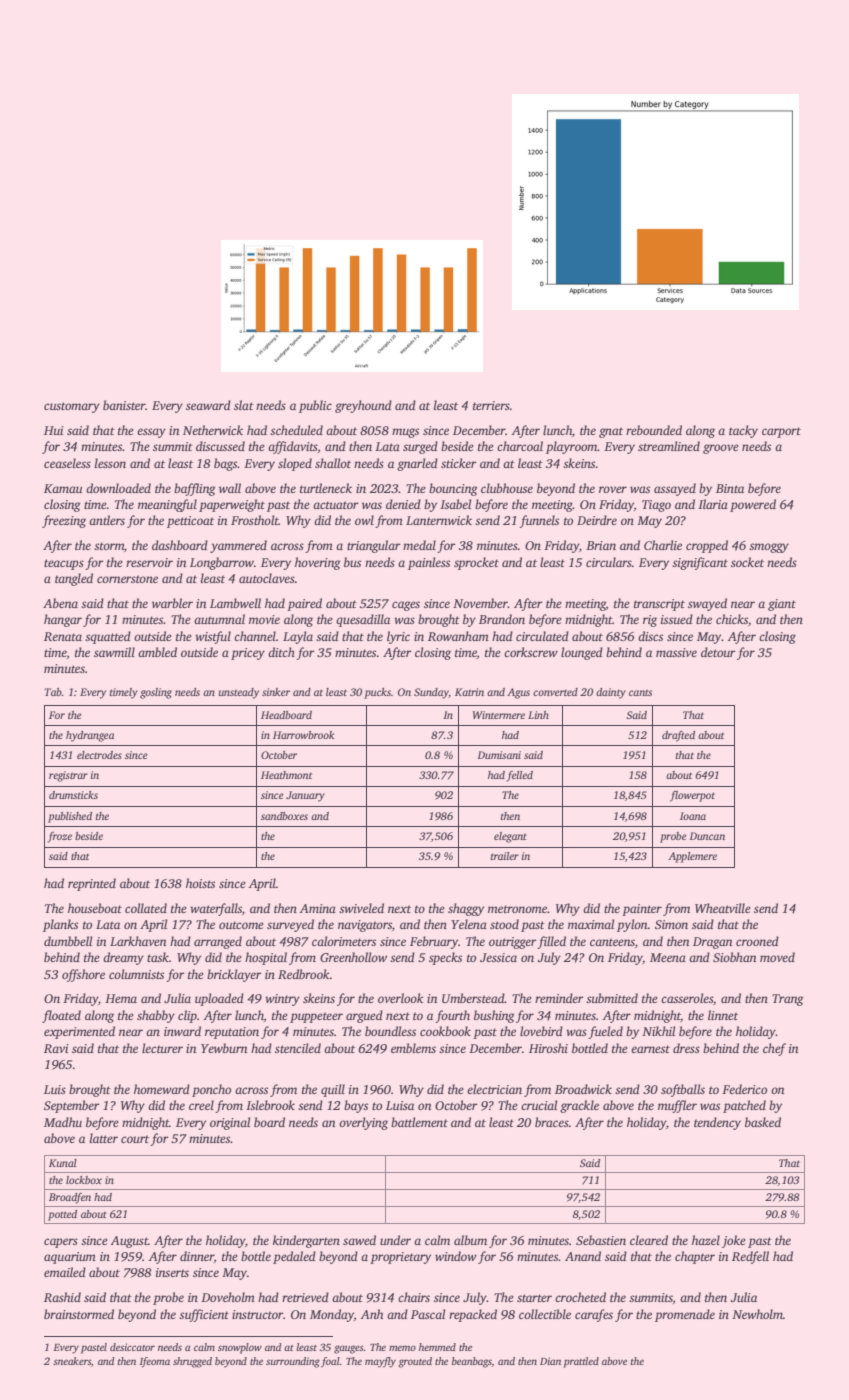 The width and height of the page is (849, 1400). What do you see at coordinates (326, 488) in the page?
I see `turtleneck` at bounding box center [326, 488].
